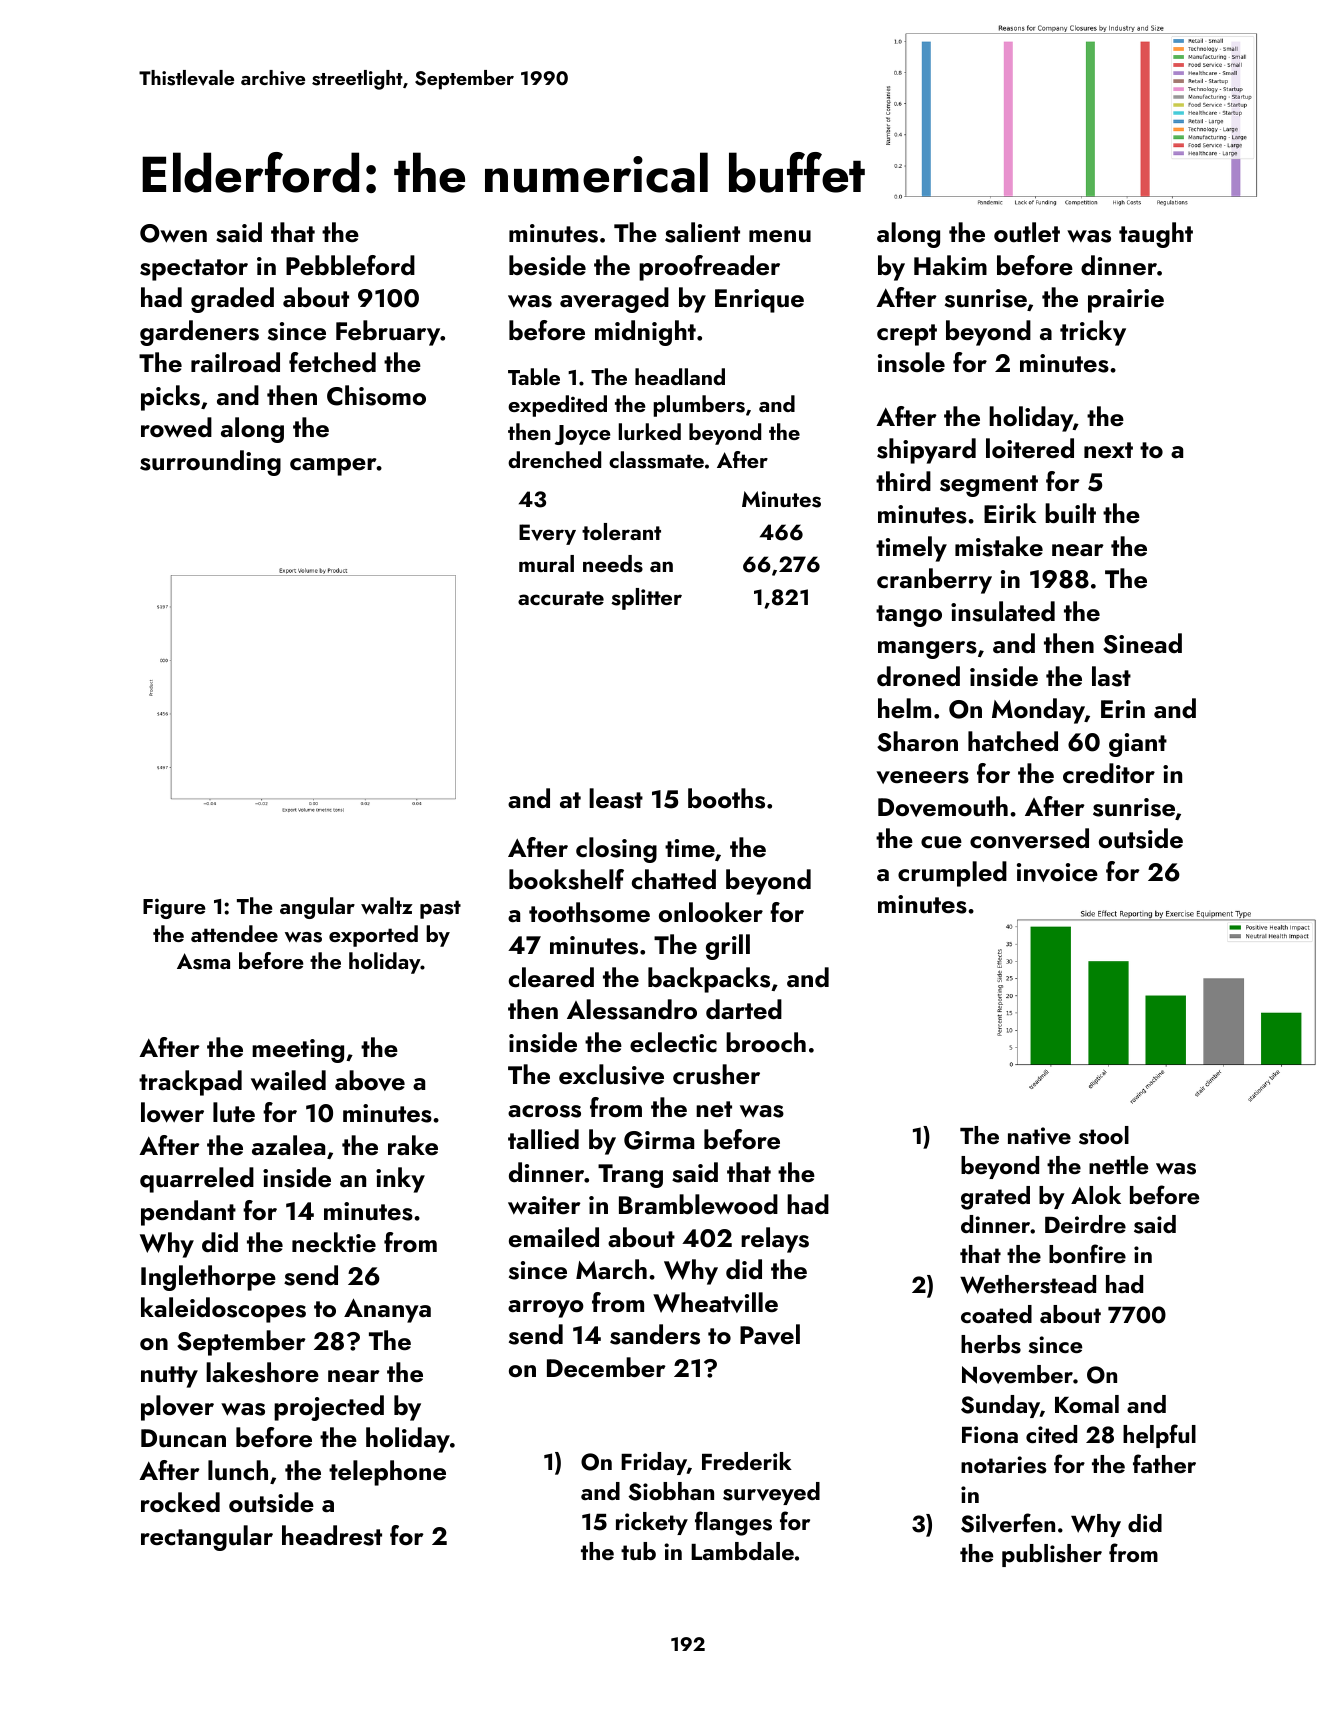  What do you see at coordinates (180, 1502) in the document?
I see `rocked` at bounding box center [180, 1502].
